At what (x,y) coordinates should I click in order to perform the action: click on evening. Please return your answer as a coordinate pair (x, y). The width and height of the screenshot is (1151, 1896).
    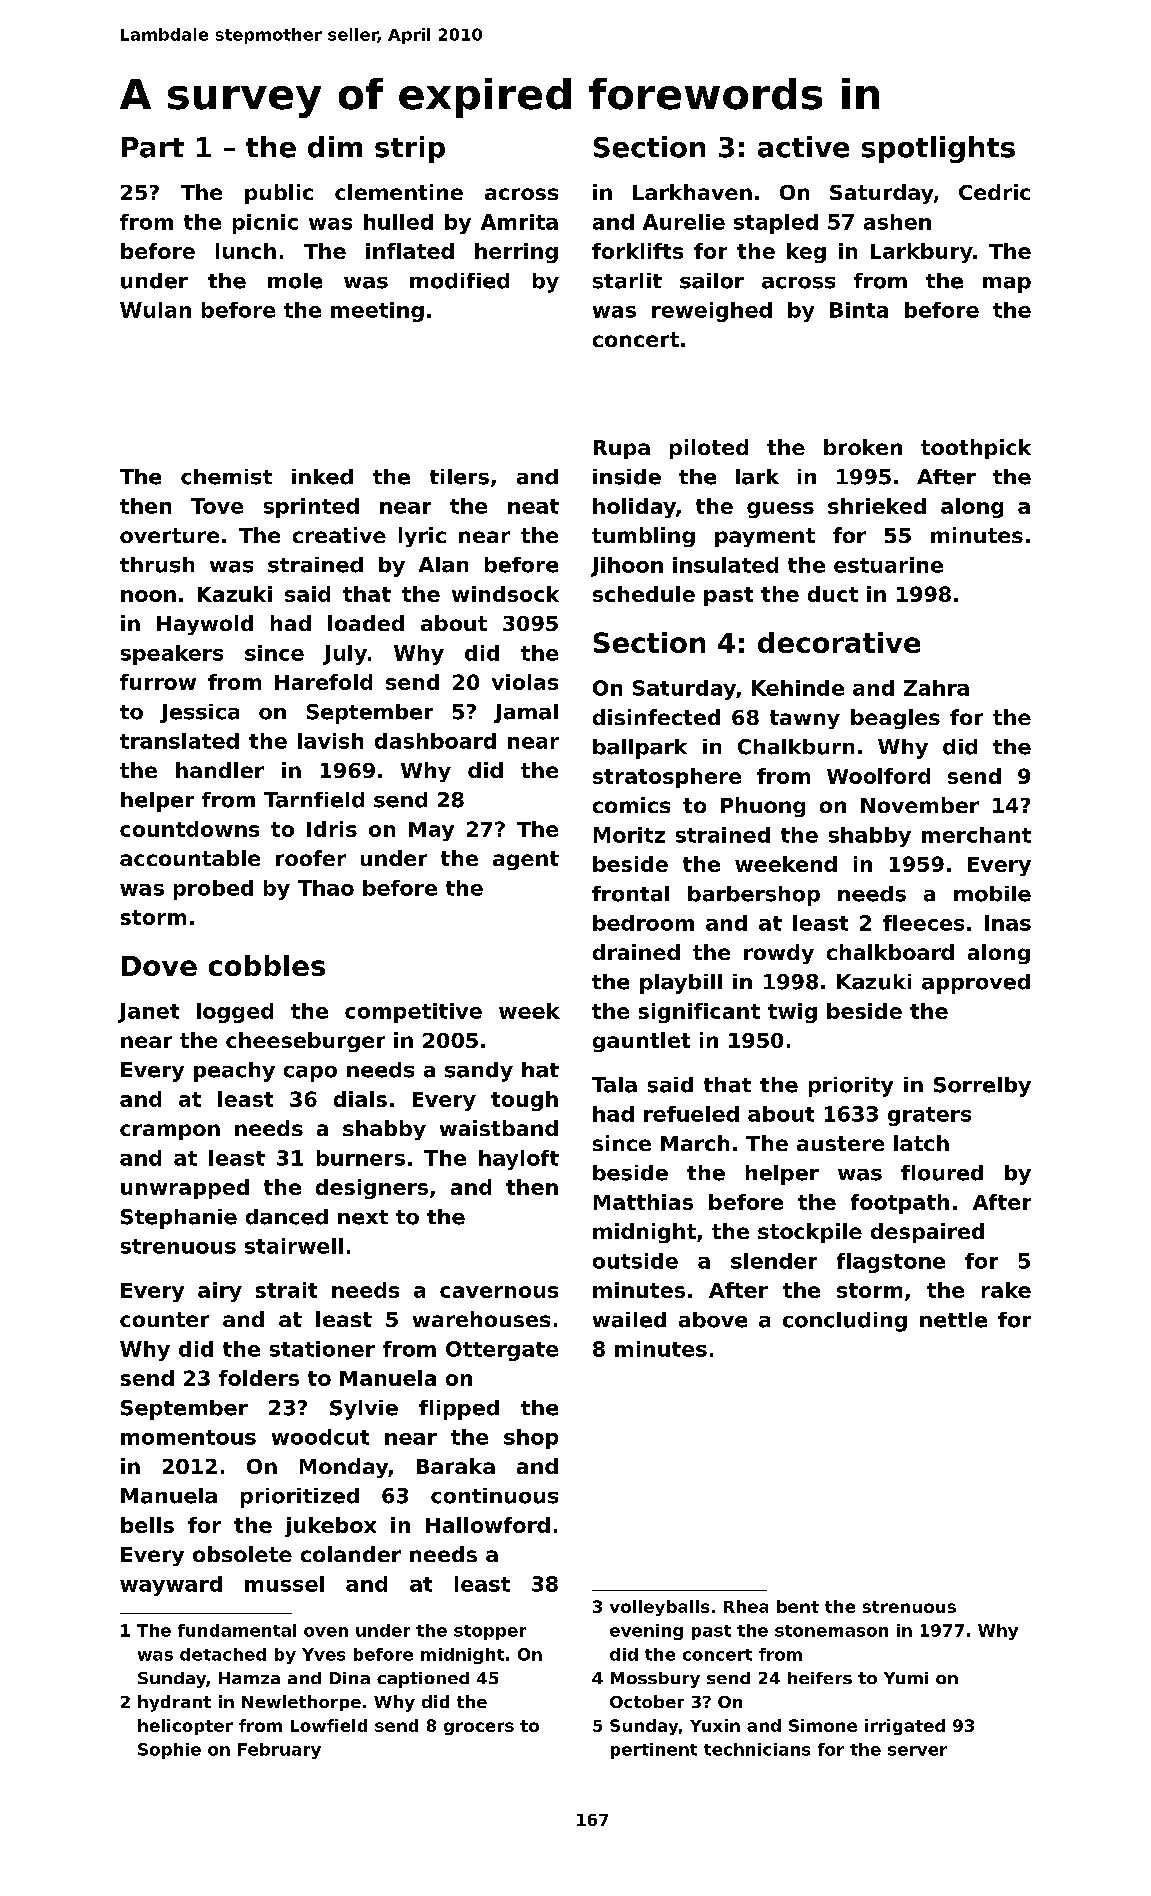
    Looking at the image, I should click on (646, 1632).
